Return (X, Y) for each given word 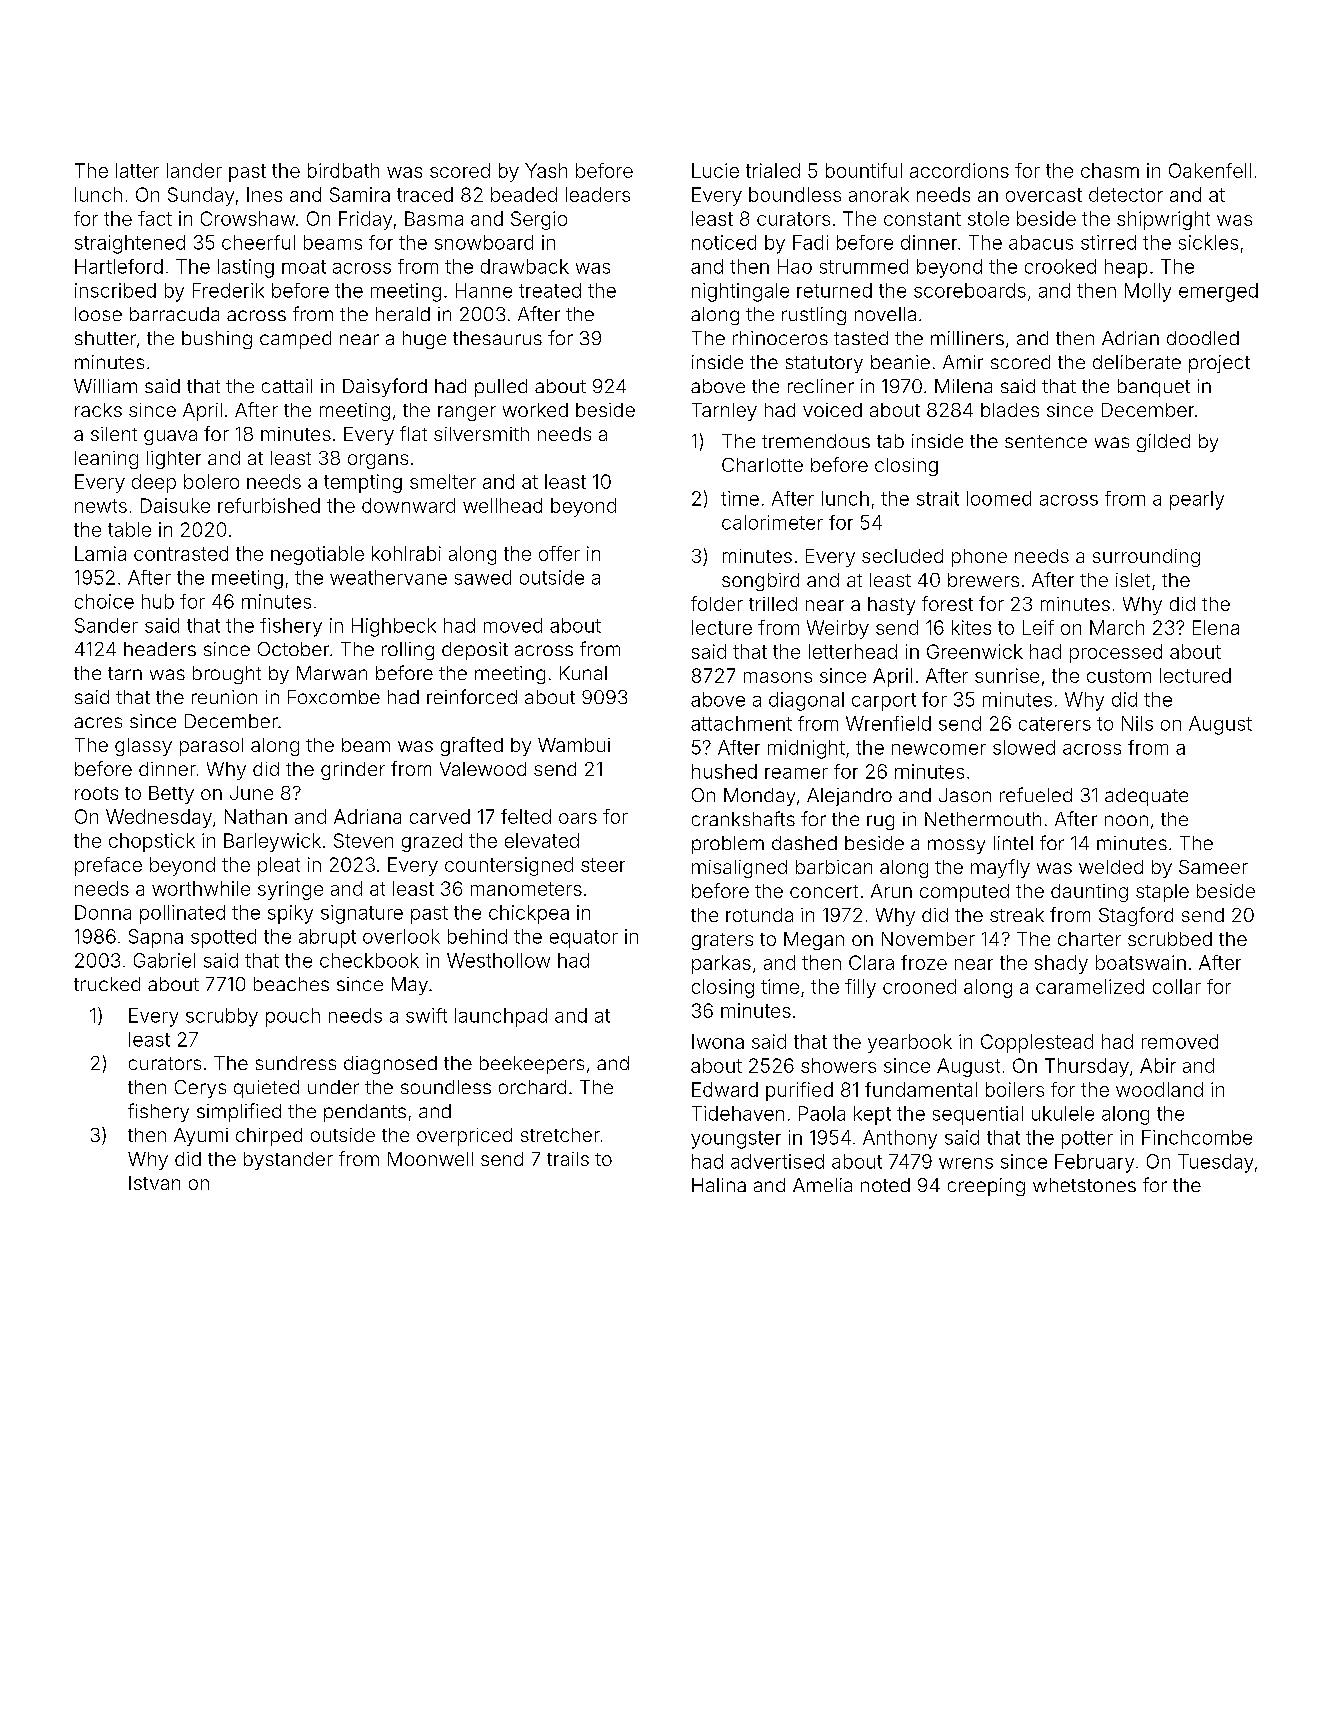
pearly (1197, 500)
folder (717, 603)
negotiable (317, 555)
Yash (546, 170)
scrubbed (1170, 939)
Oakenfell (1210, 170)
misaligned (739, 869)
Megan (814, 941)
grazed (432, 842)
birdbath (343, 170)
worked (535, 410)
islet (1133, 580)
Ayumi (201, 1137)
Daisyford (385, 387)
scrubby (222, 1017)
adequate (1146, 797)
